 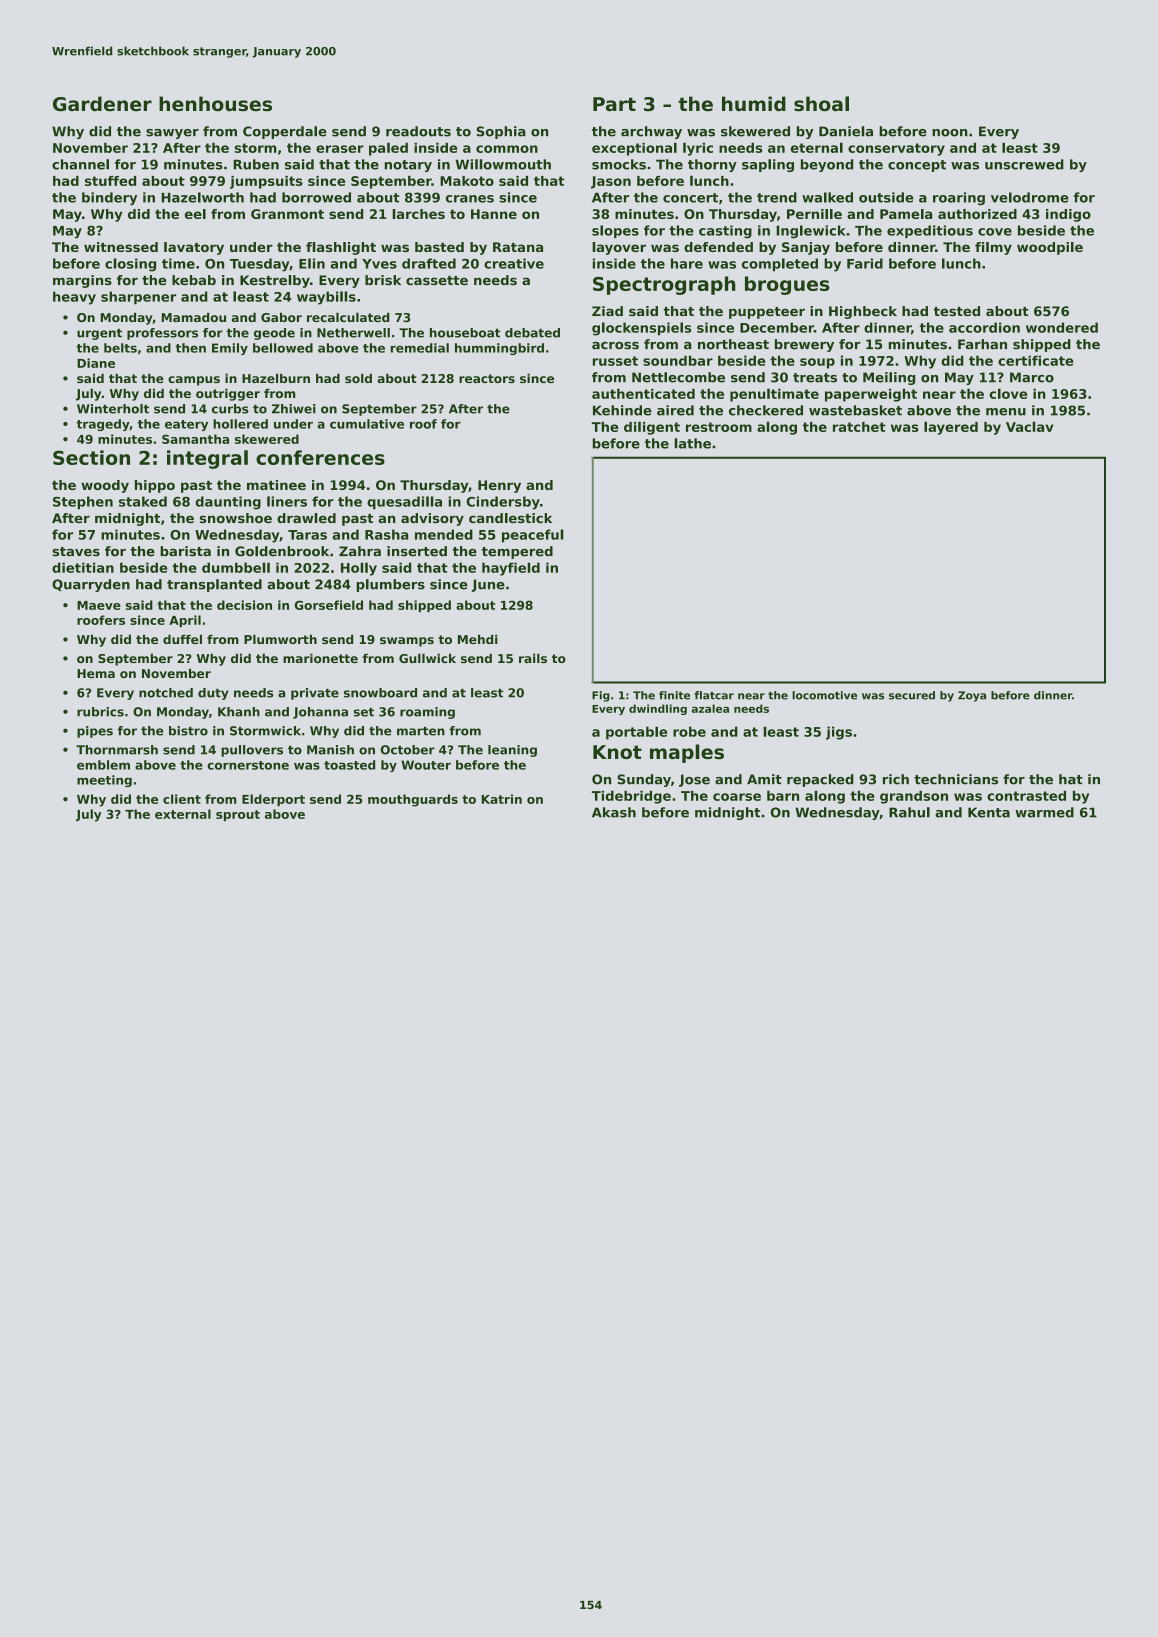 What do you see at coordinates (96, 363) in the document?
I see `Diane` at bounding box center [96, 363].
